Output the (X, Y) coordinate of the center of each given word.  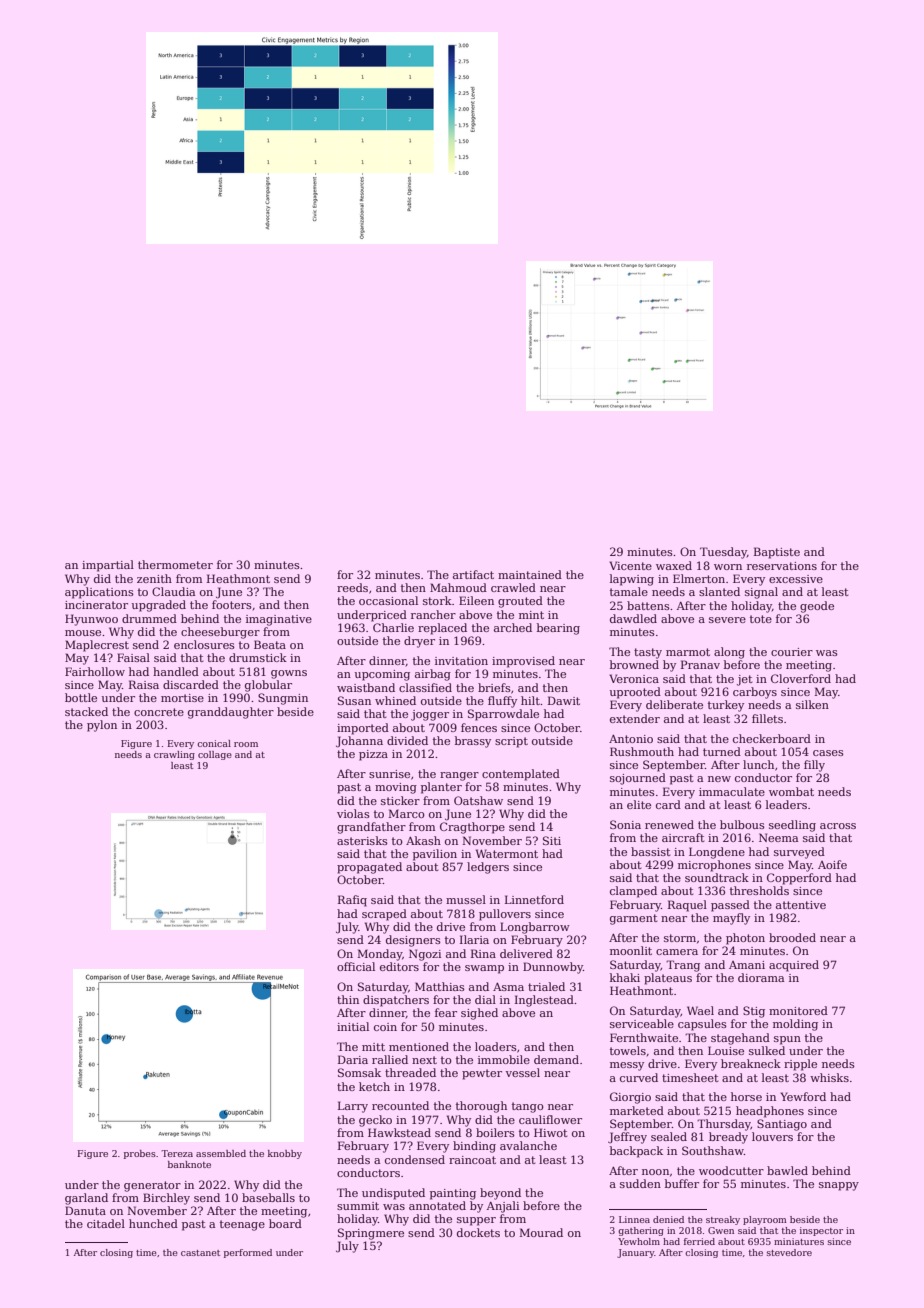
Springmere (371, 1234)
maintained (530, 574)
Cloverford (801, 678)
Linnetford (534, 899)
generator (152, 1186)
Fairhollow (95, 671)
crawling (174, 755)
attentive (801, 905)
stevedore (789, 1252)
